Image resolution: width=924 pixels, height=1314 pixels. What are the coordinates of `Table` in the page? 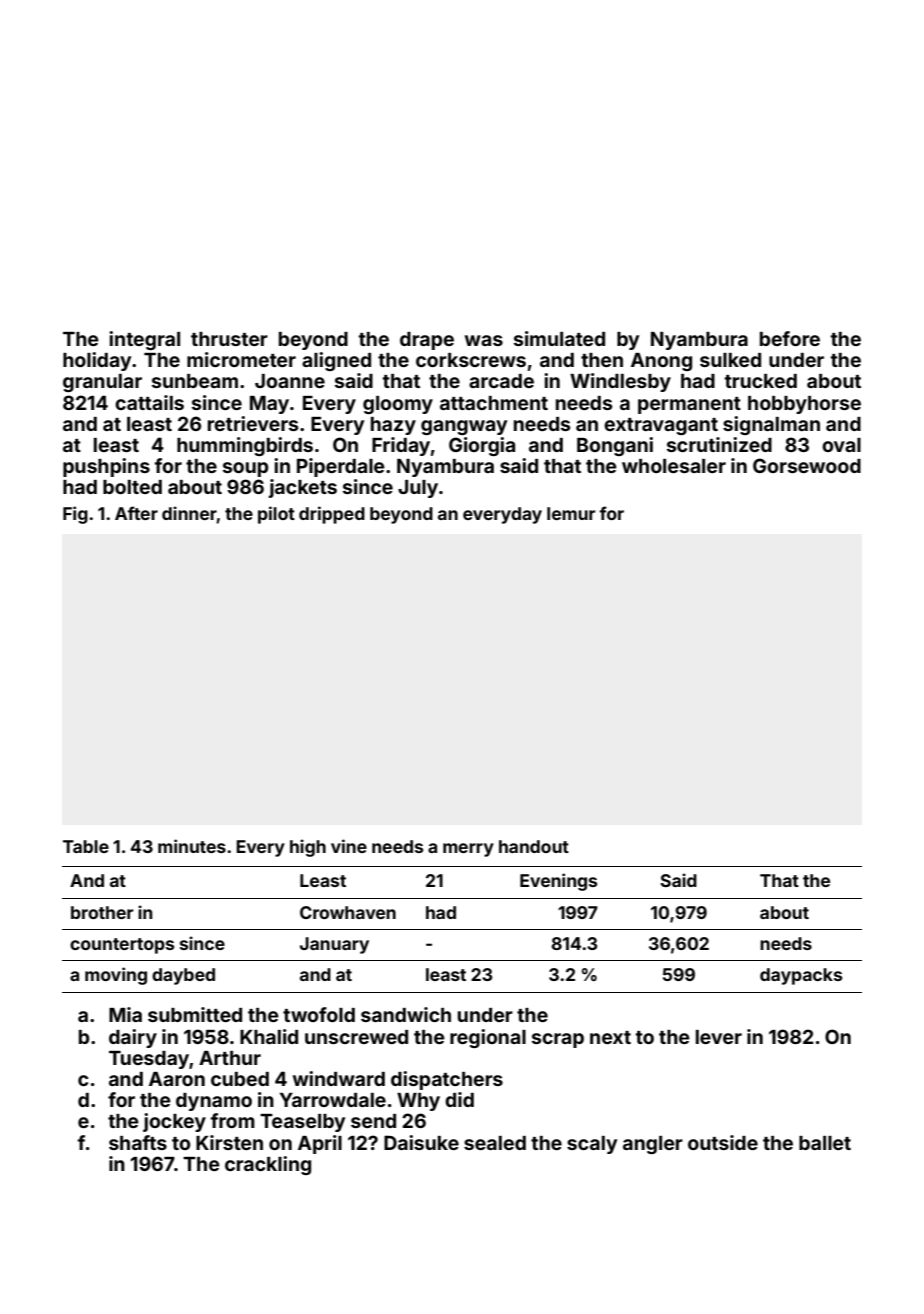 It's located at (86, 846).
